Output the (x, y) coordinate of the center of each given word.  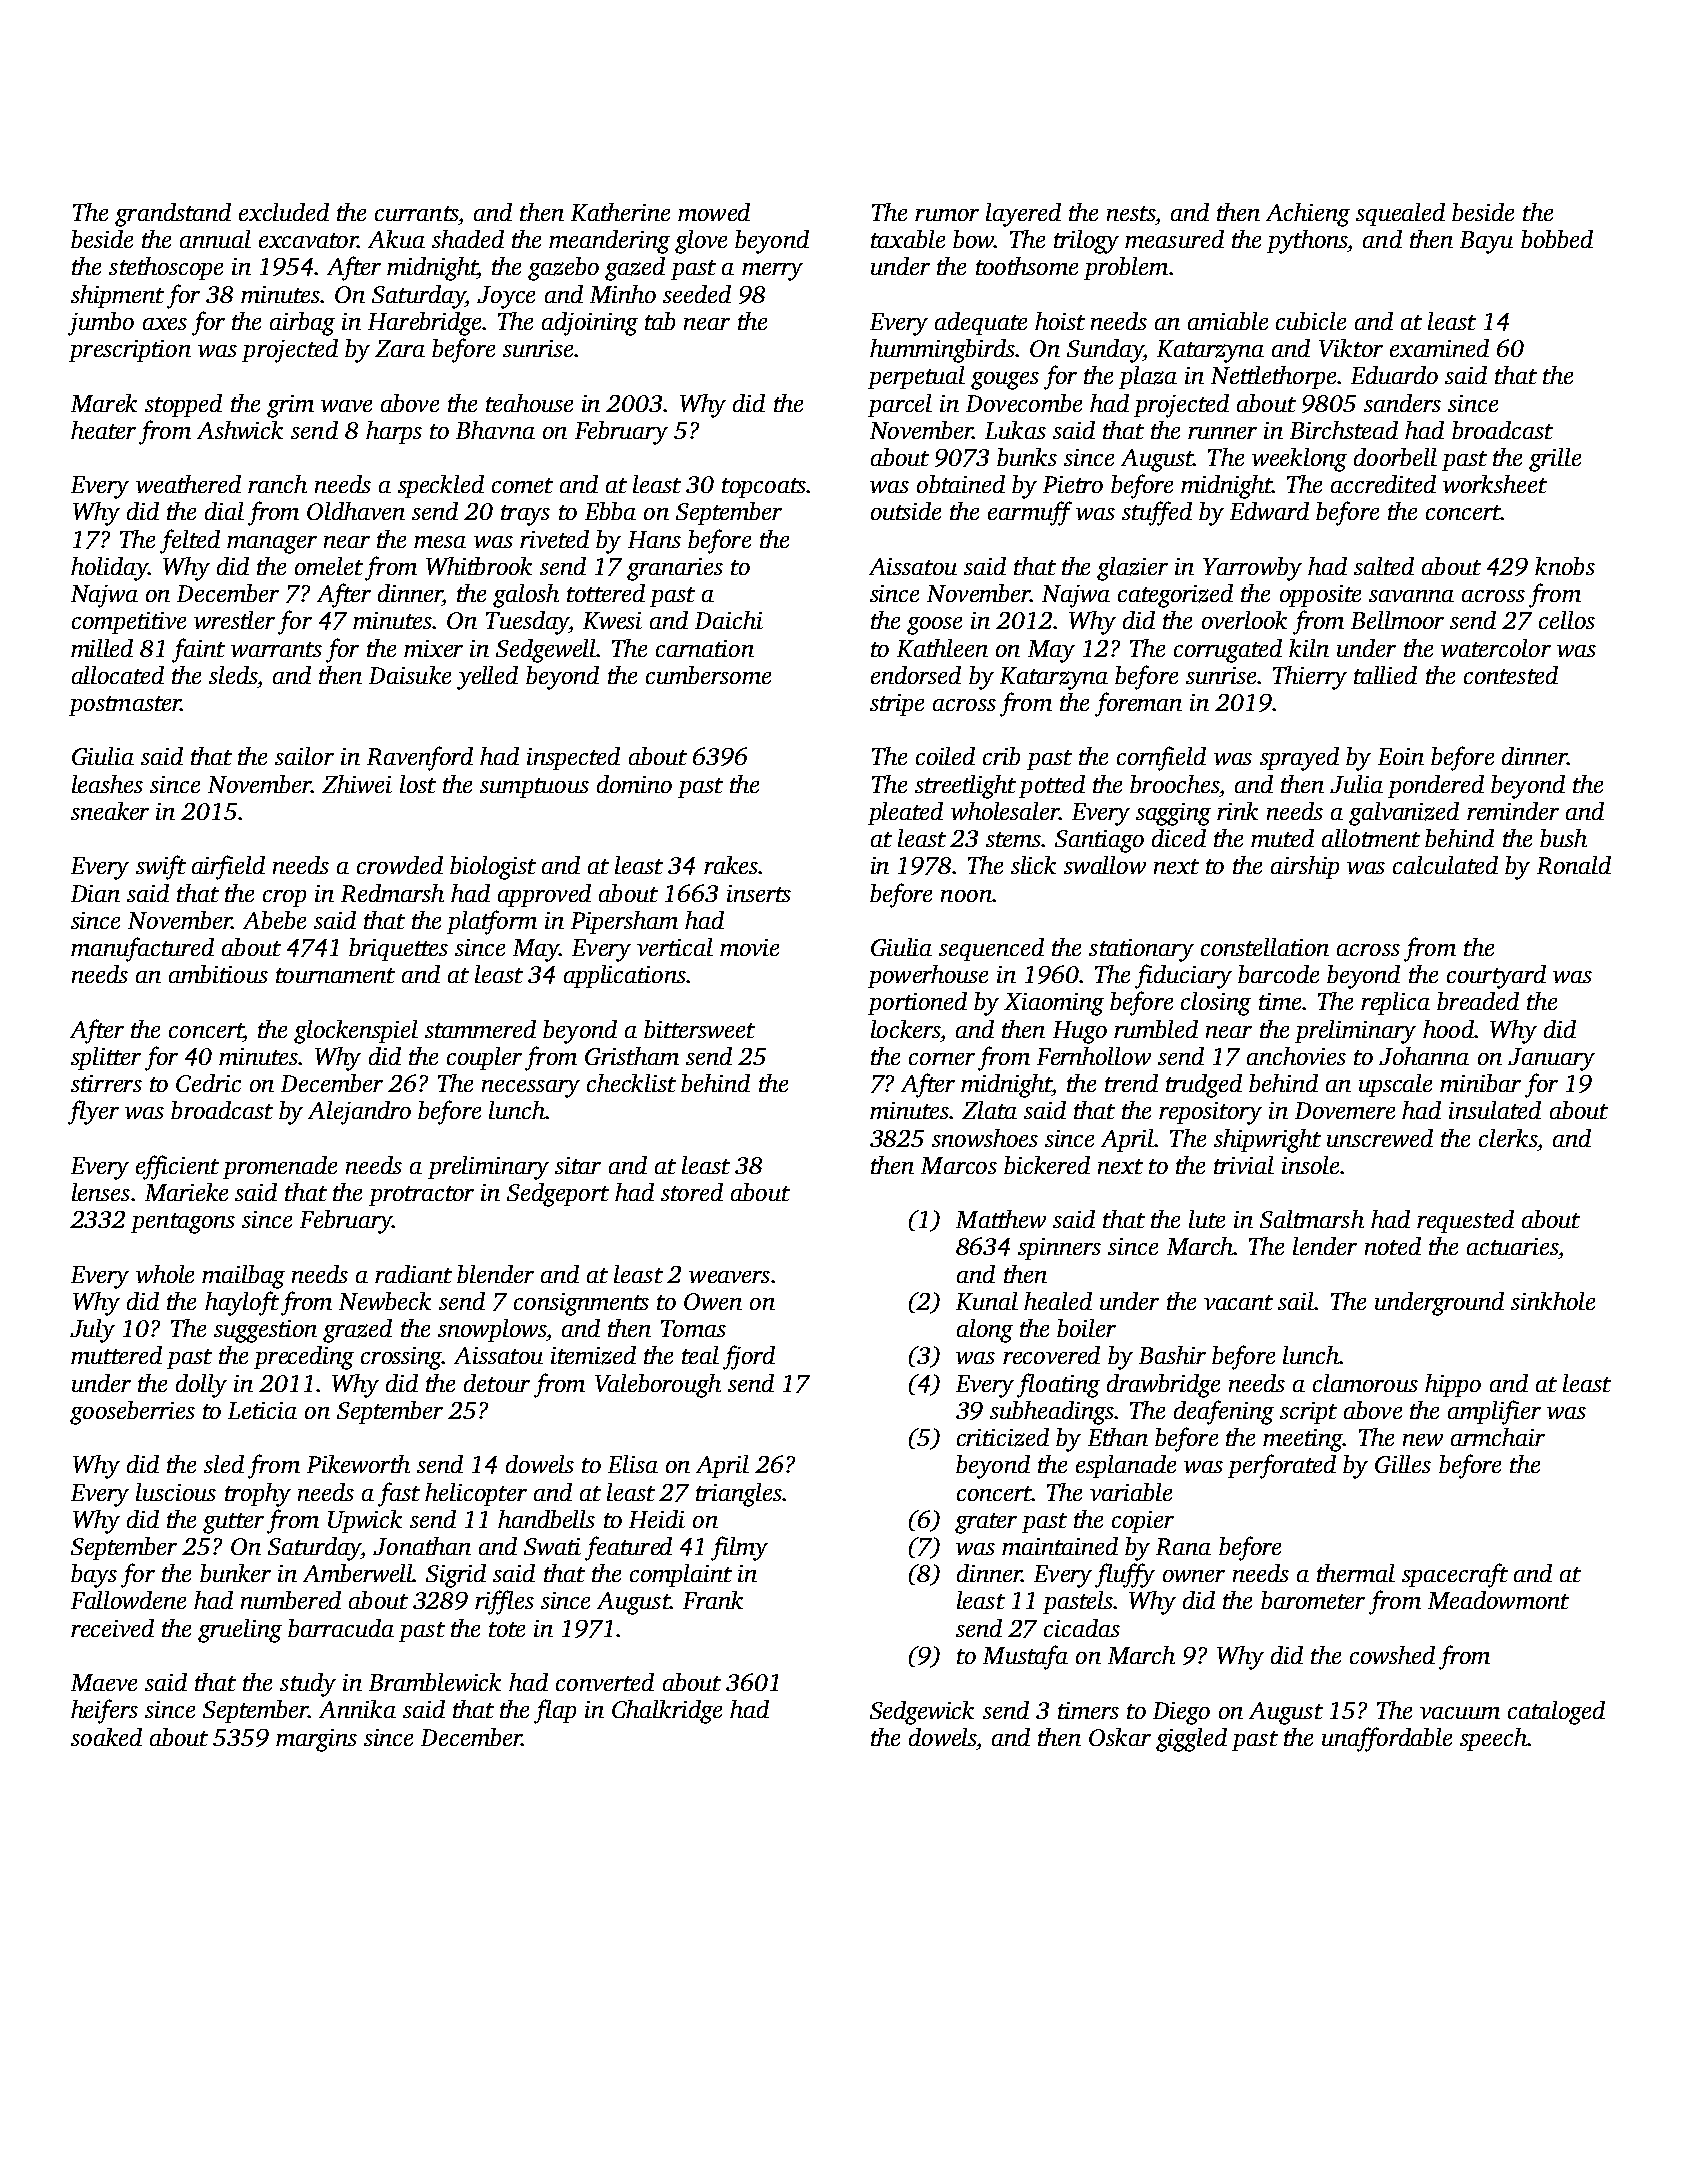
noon (966, 896)
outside (906, 511)
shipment (117, 296)
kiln (1309, 648)
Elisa (633, 1464)
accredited (1383, 484)
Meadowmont (1498, 1600)
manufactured (142, 949)
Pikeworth (358, 1464)
